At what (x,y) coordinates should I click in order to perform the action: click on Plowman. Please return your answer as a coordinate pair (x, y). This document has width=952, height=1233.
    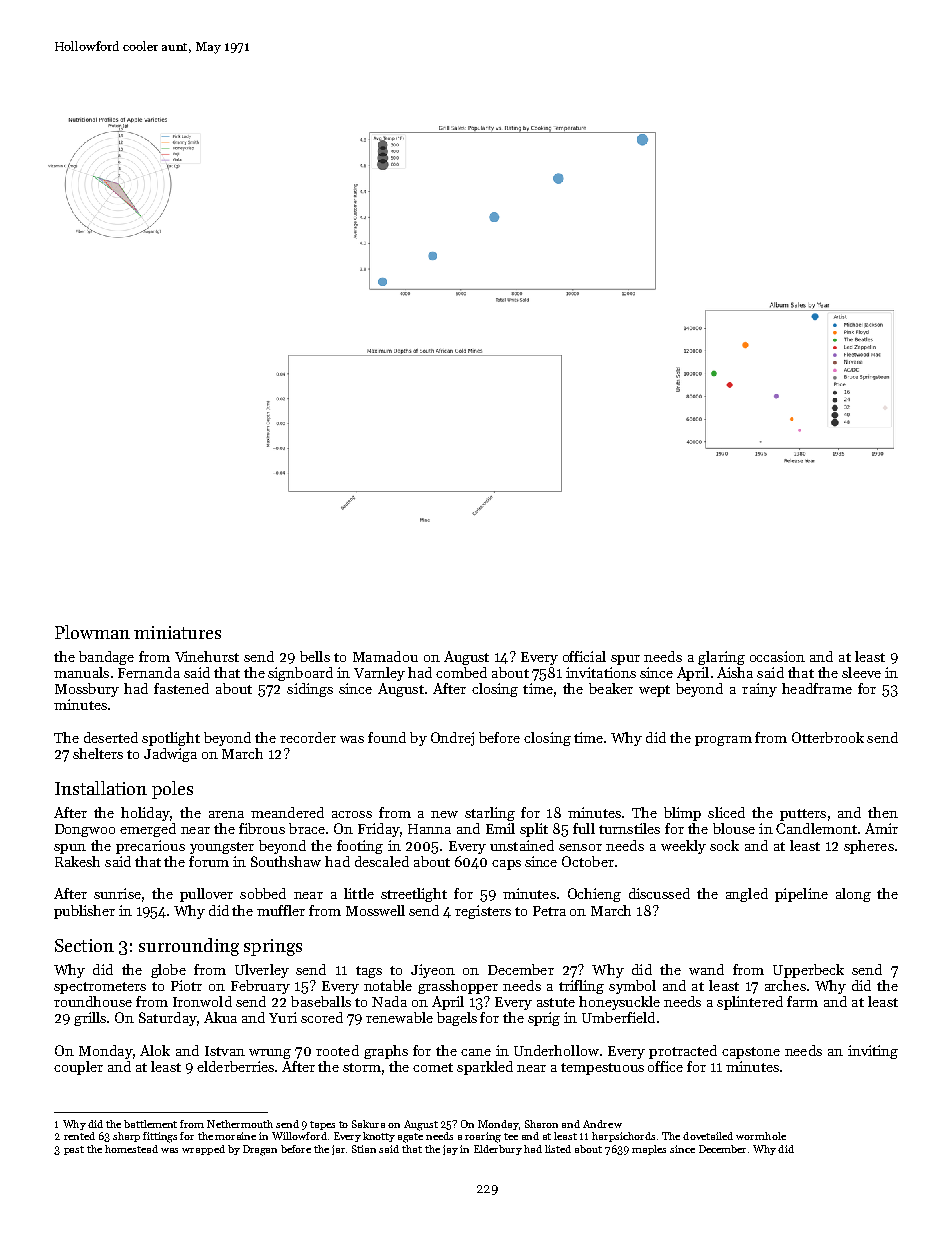
    Looking at the image, I should click on (92, 632).
